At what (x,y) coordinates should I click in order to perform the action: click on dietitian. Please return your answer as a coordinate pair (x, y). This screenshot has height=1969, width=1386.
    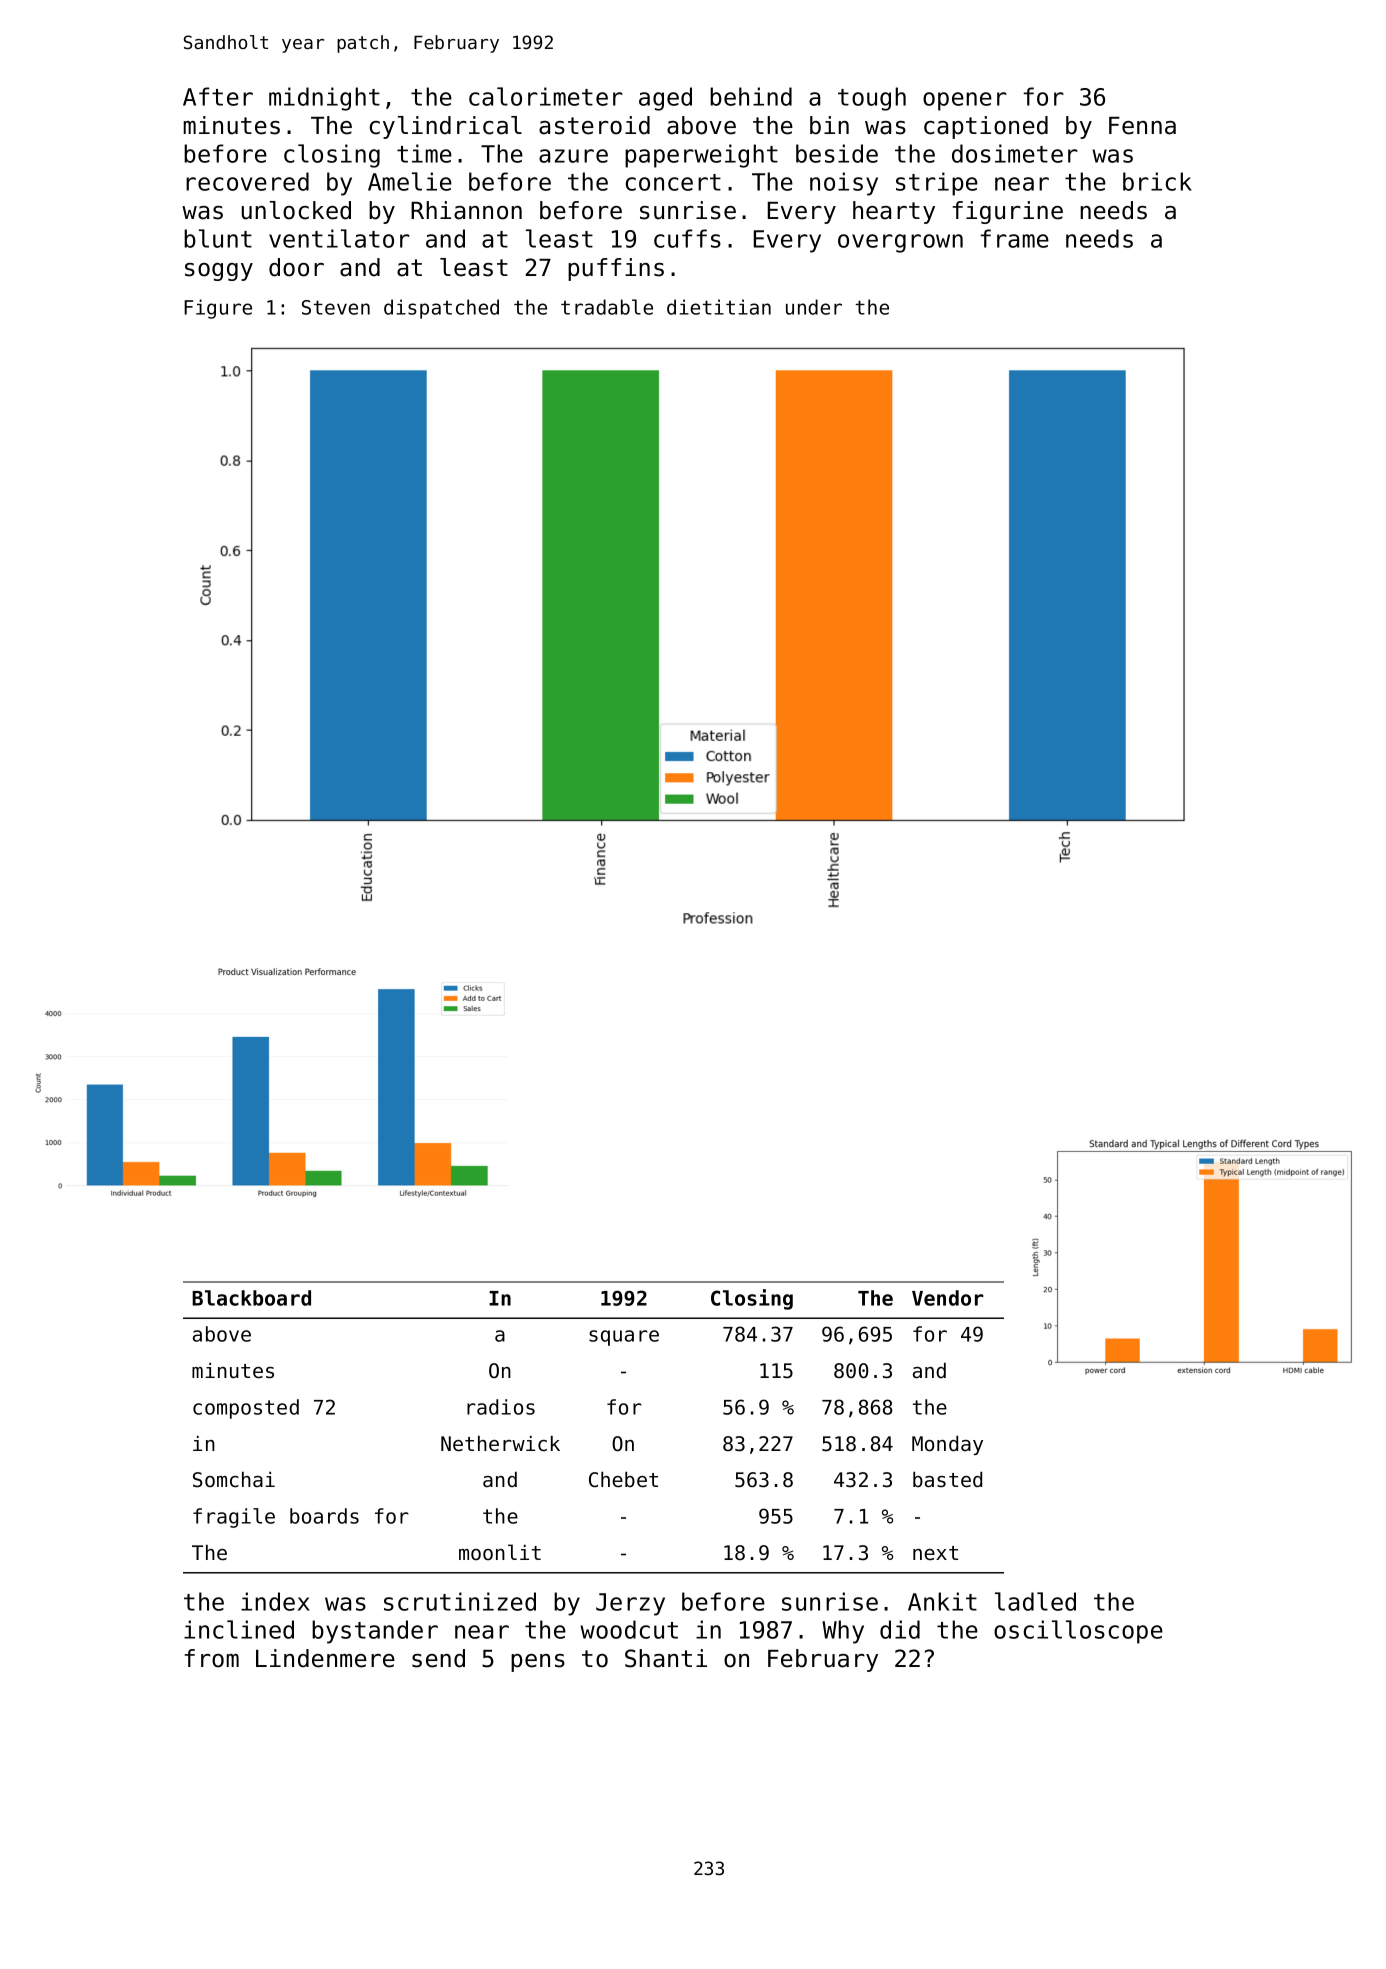
    Looking at the image, I should click on (719, 307).
